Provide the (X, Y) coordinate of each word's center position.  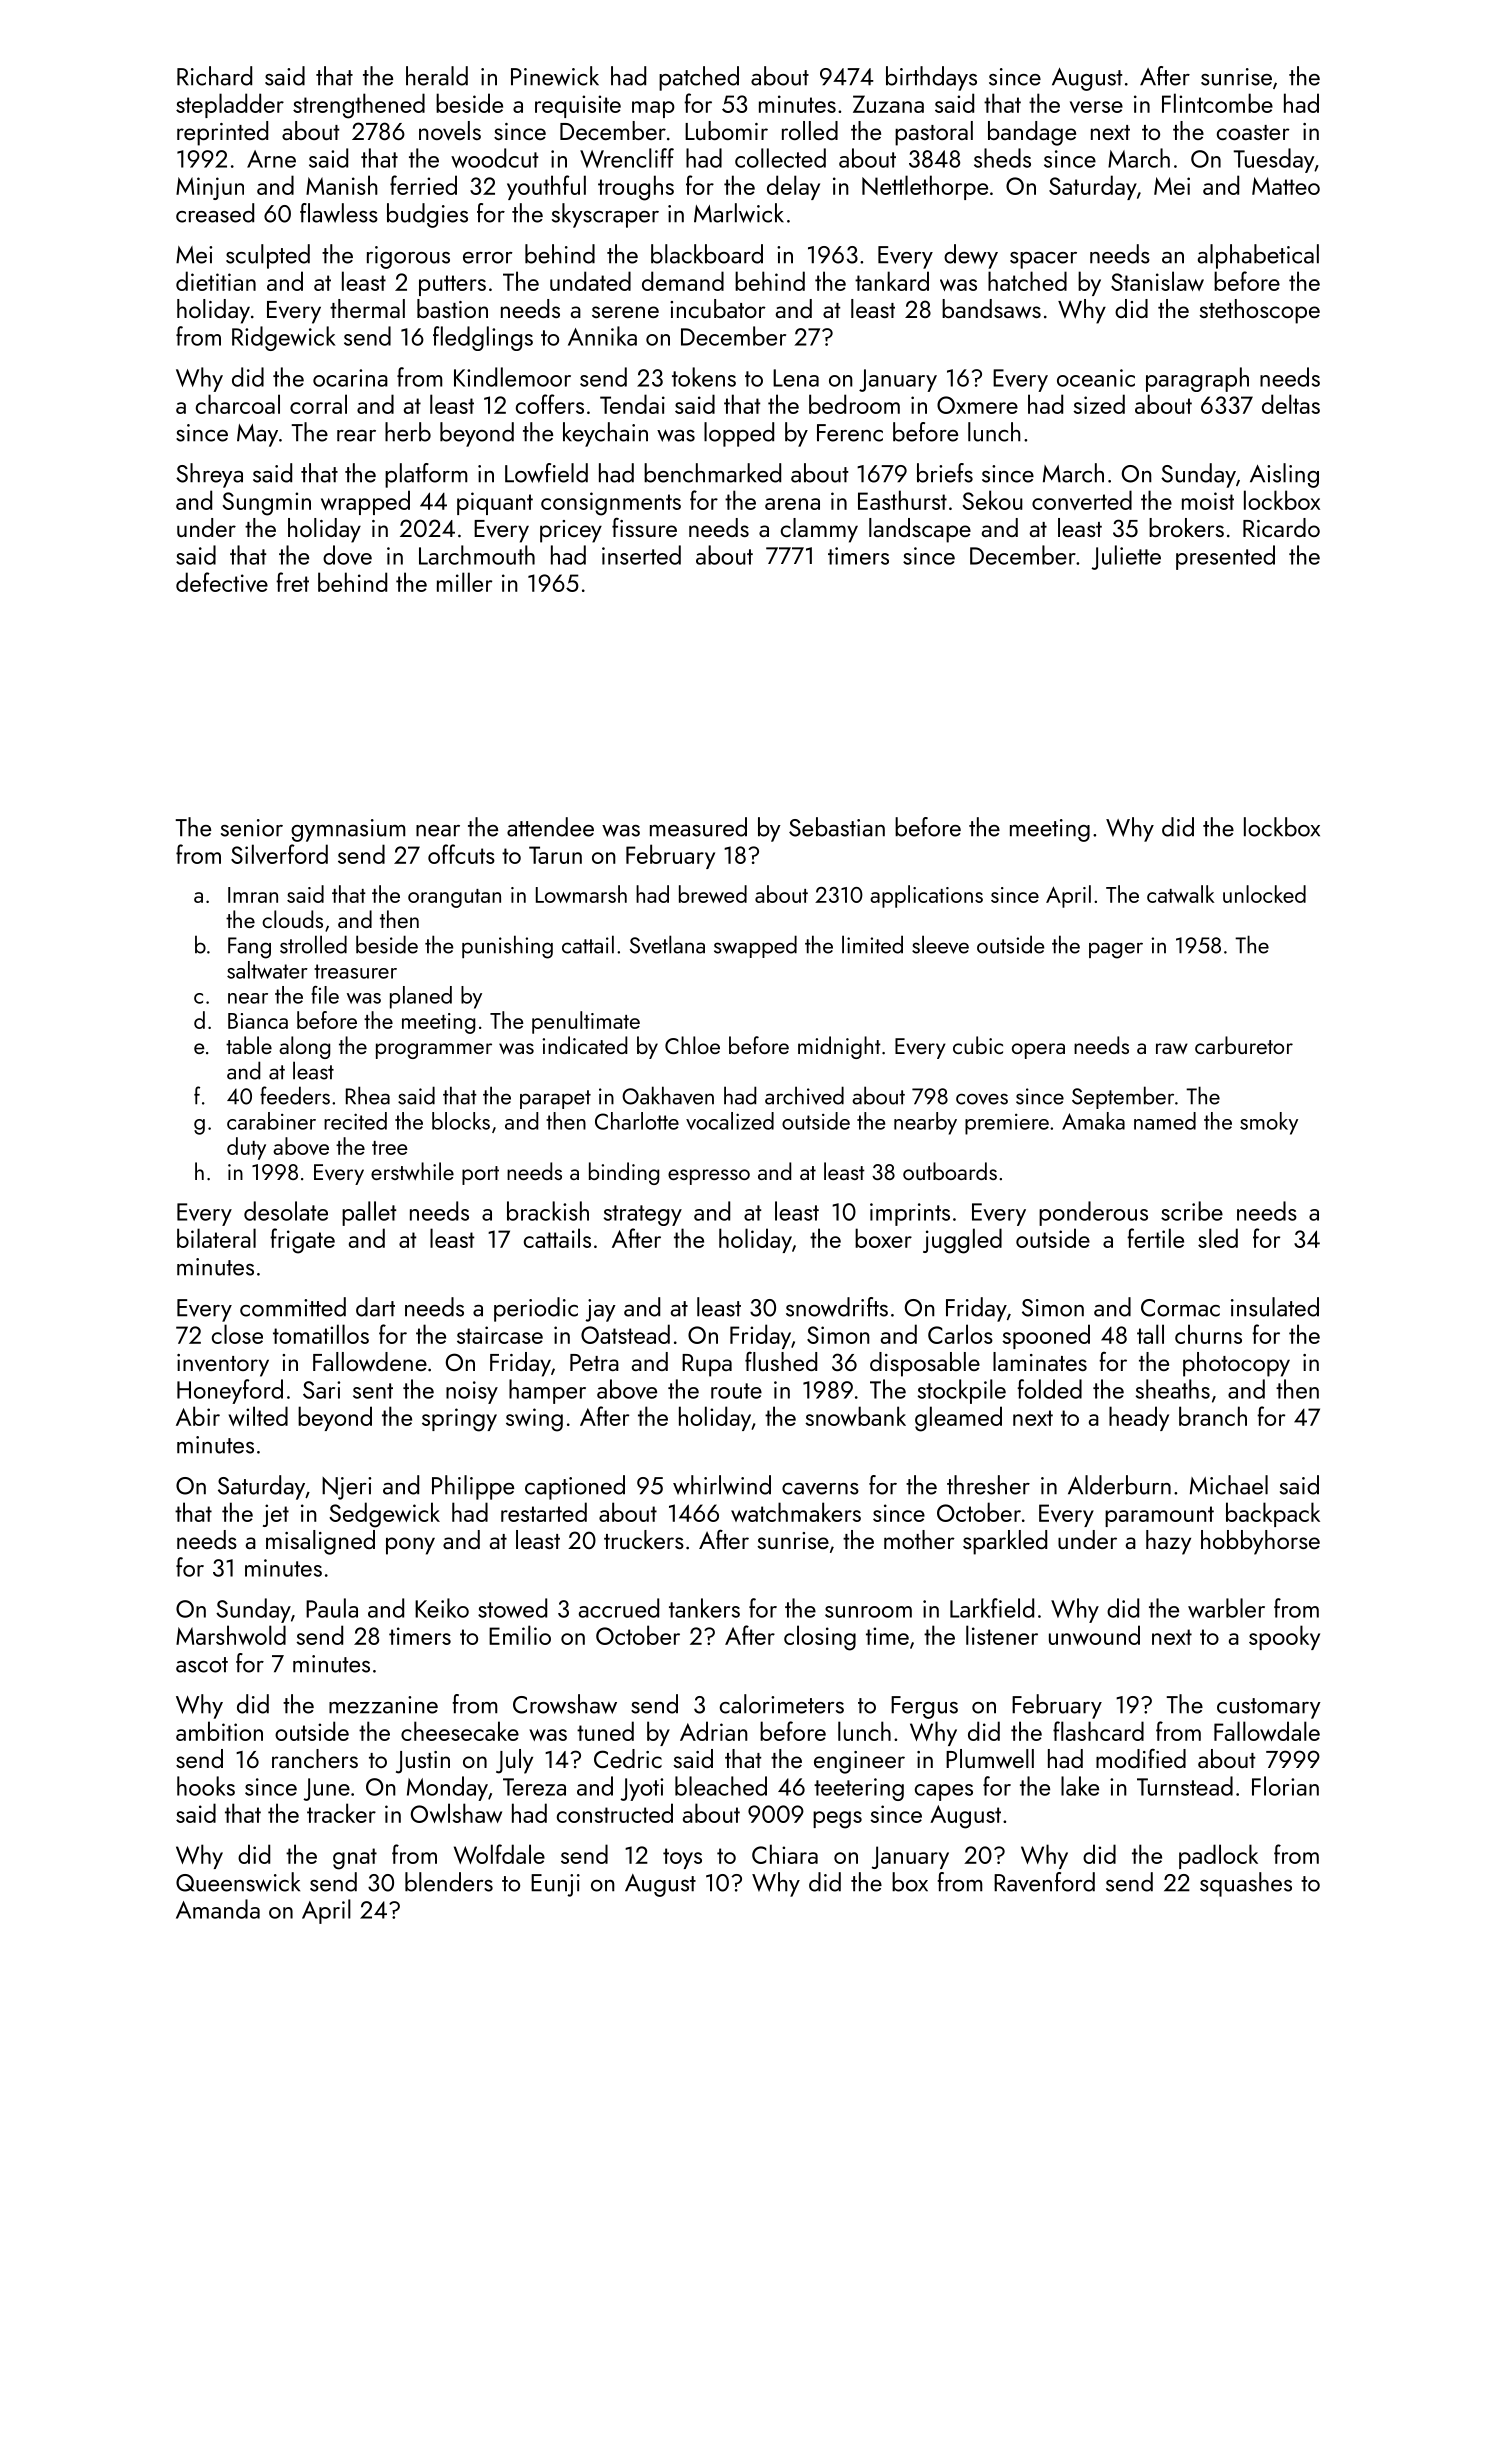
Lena (796, 378)
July (514, 1761)
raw (1172, 1048)
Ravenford (1044, 1882)
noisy (472, 1392)
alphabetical (1258, 256)
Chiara (785, 1854)
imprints (910, 1214)
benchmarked (712, 473)
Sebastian (837, 827)
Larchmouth (477, 555)
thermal (367, 308)
